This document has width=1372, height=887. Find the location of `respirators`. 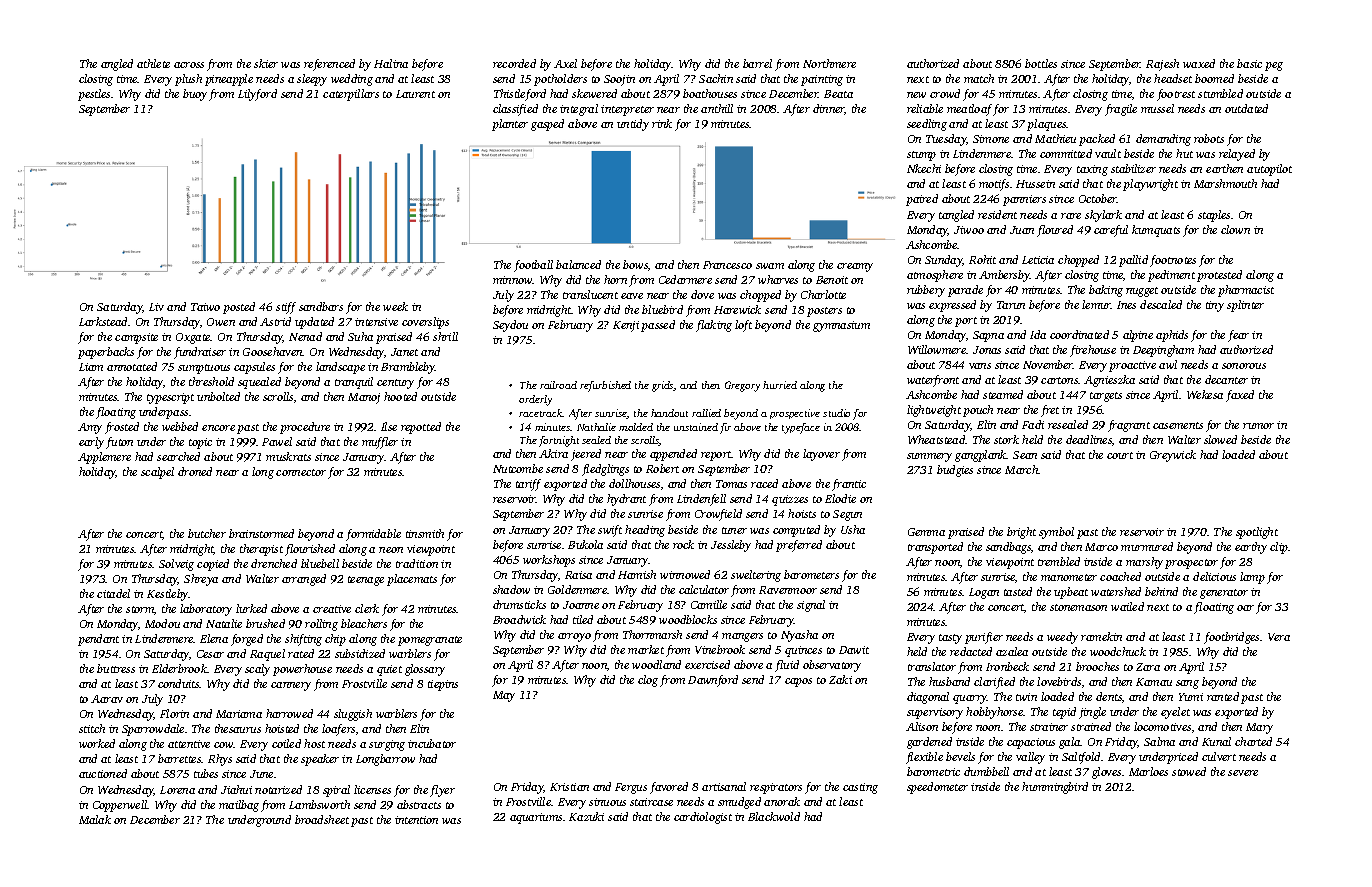

respirators is located at coordinates (776, 788).
